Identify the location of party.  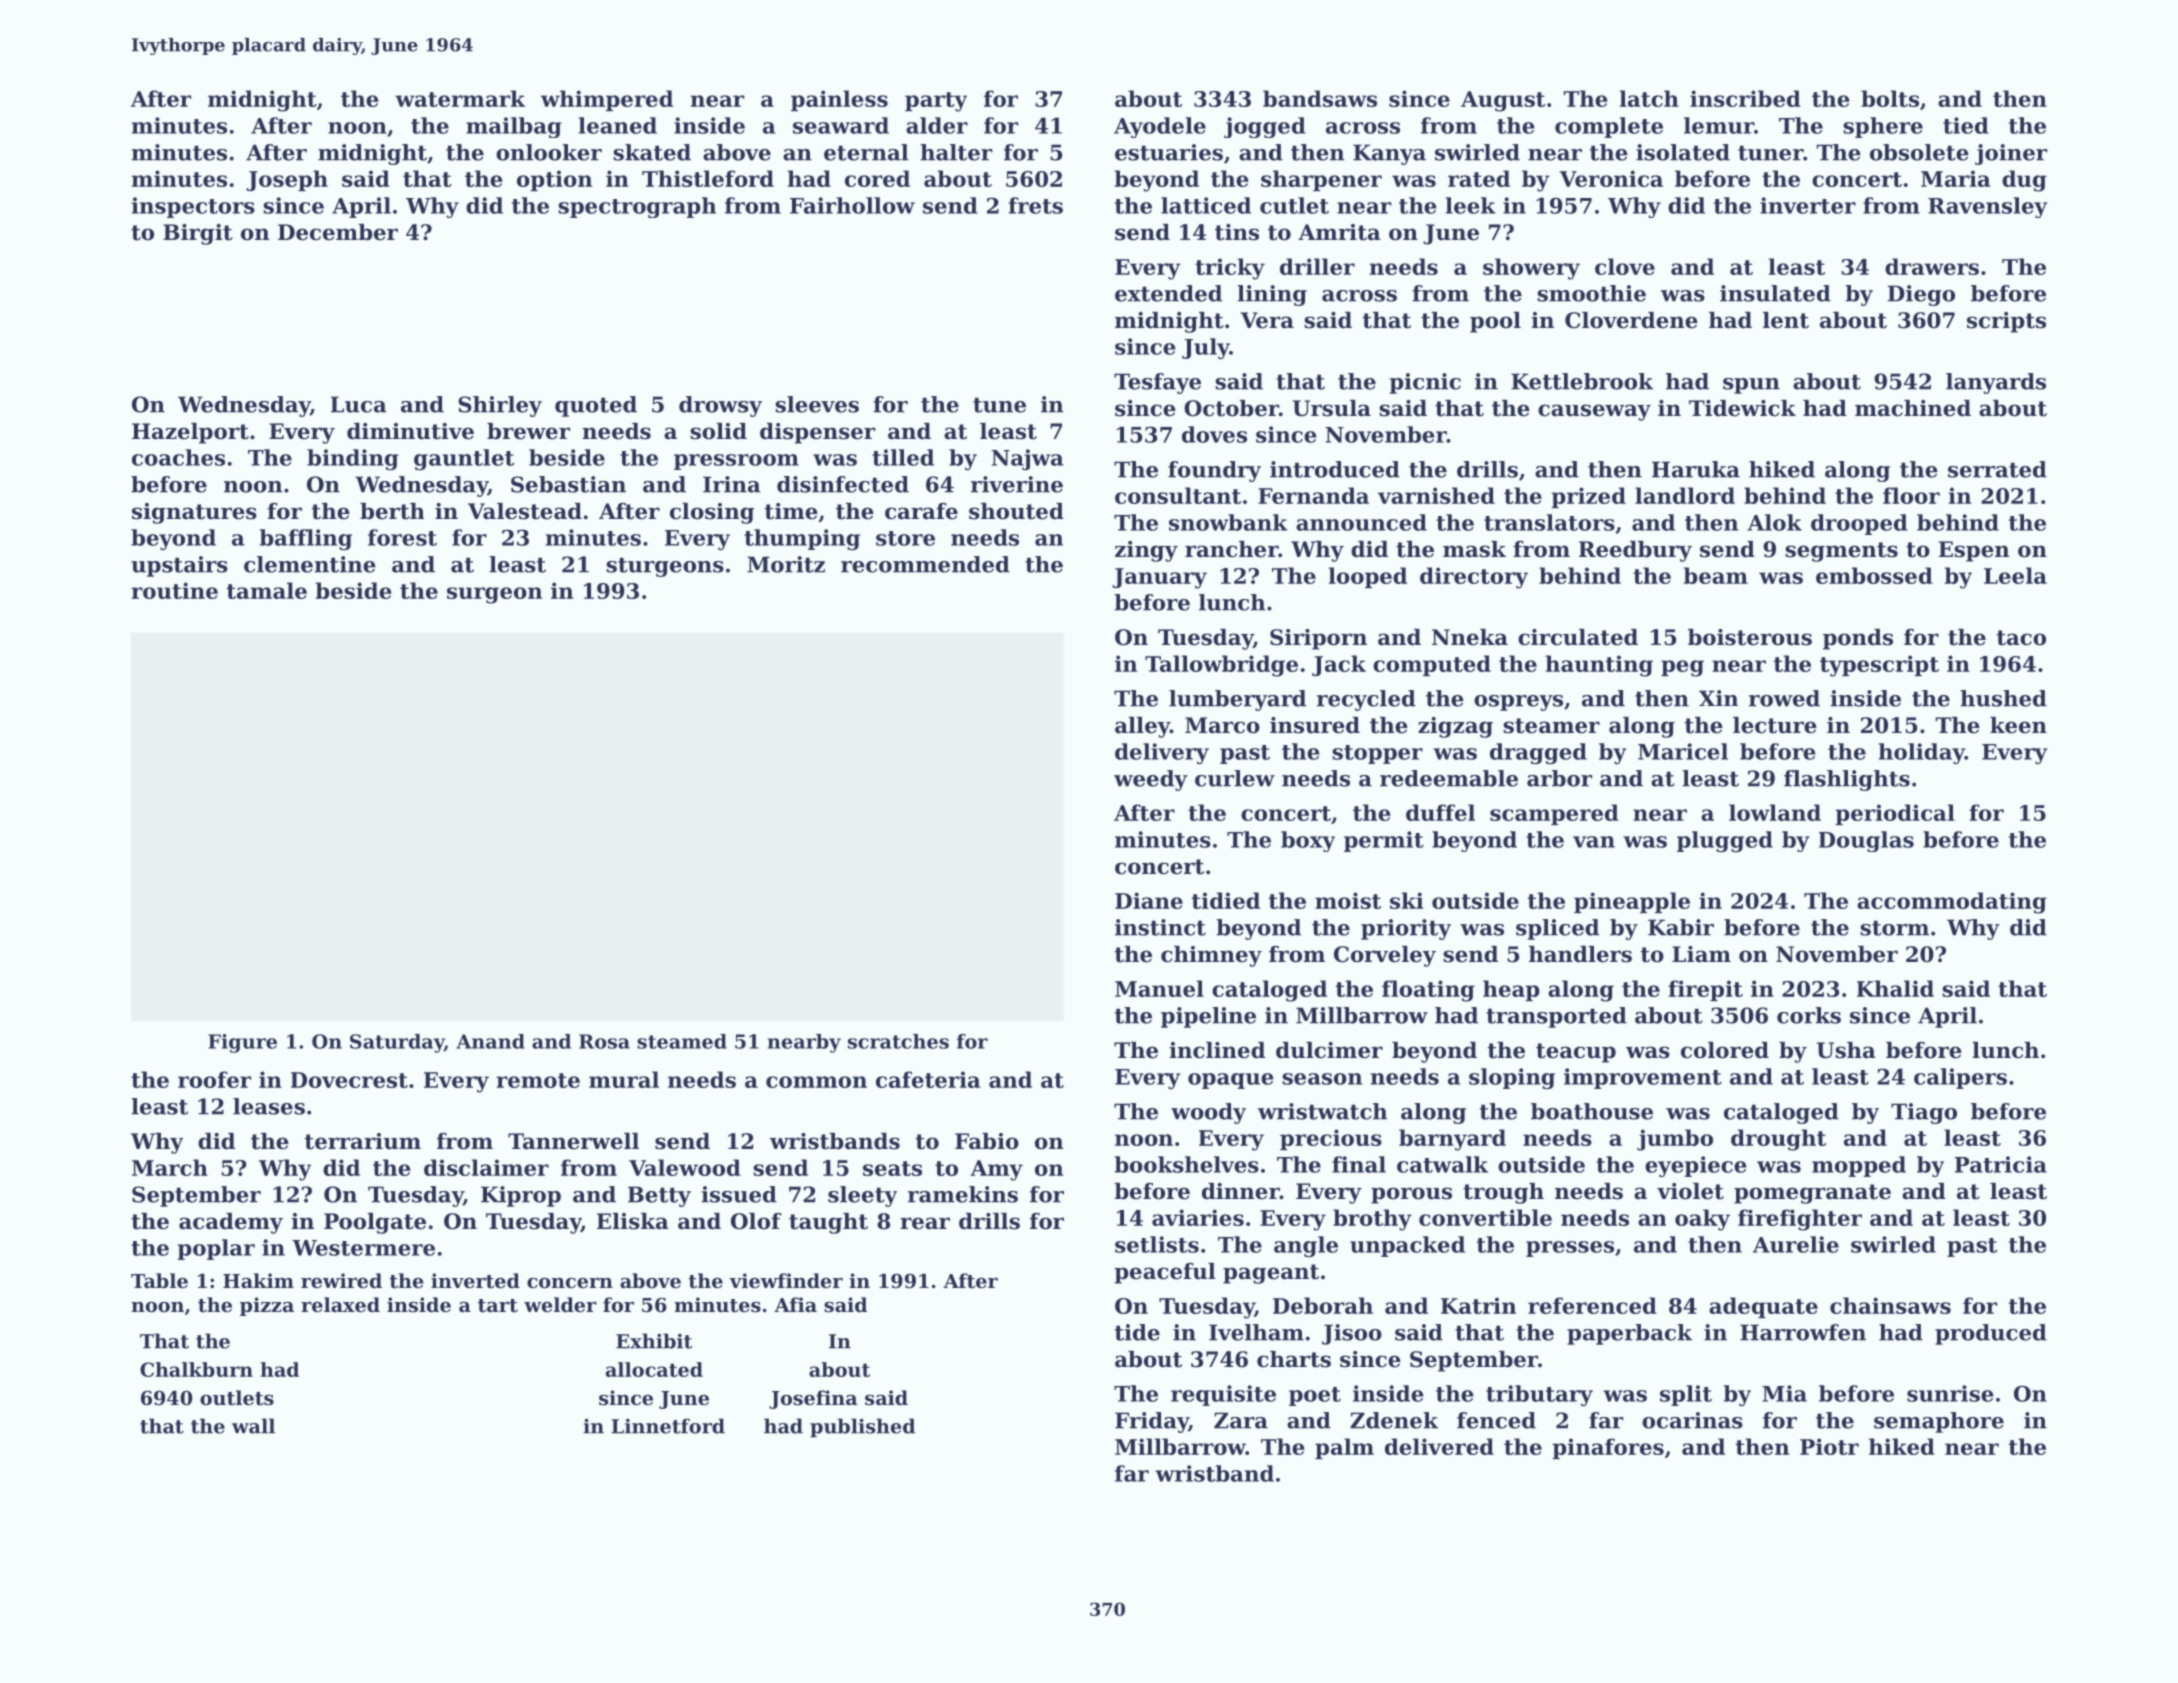
(936, 102).
